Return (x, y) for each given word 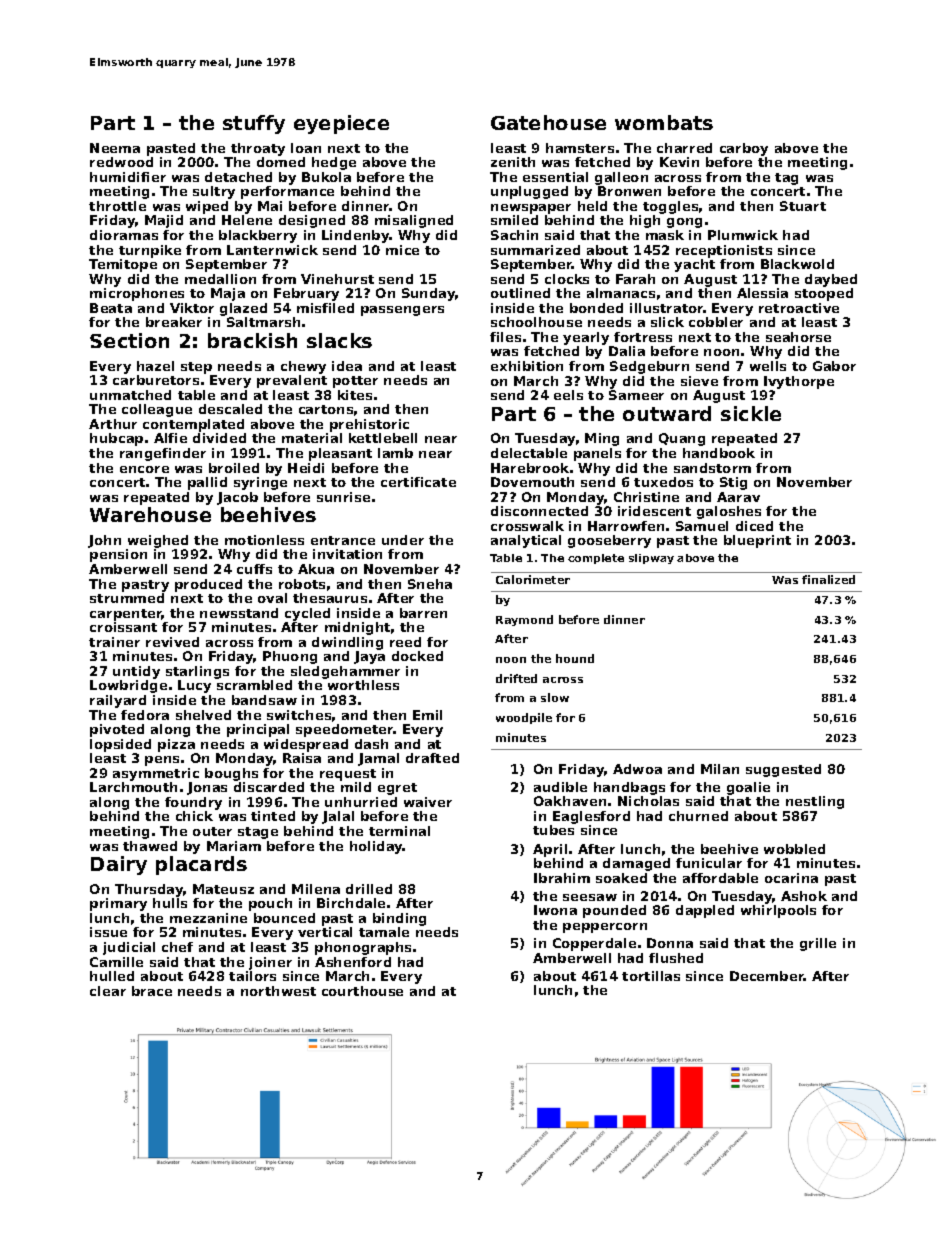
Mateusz (223, 889)
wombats (664, 122)
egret (397, 789)
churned (698, 816)
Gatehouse (548, 122)
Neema (115, 148)
